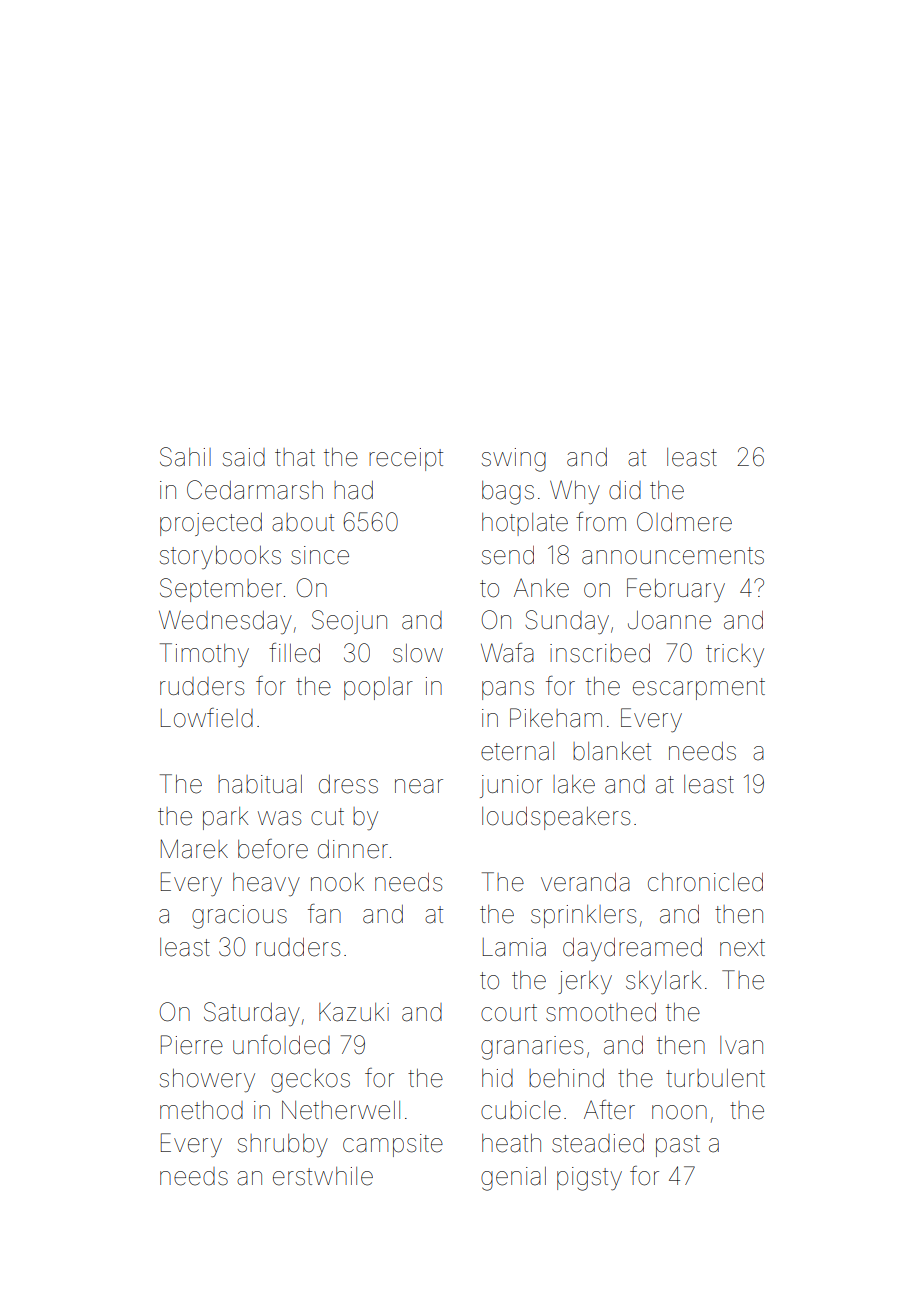 This screenshot has width=924, height=1311. I want to click on Sahil, so click(185, 457).
